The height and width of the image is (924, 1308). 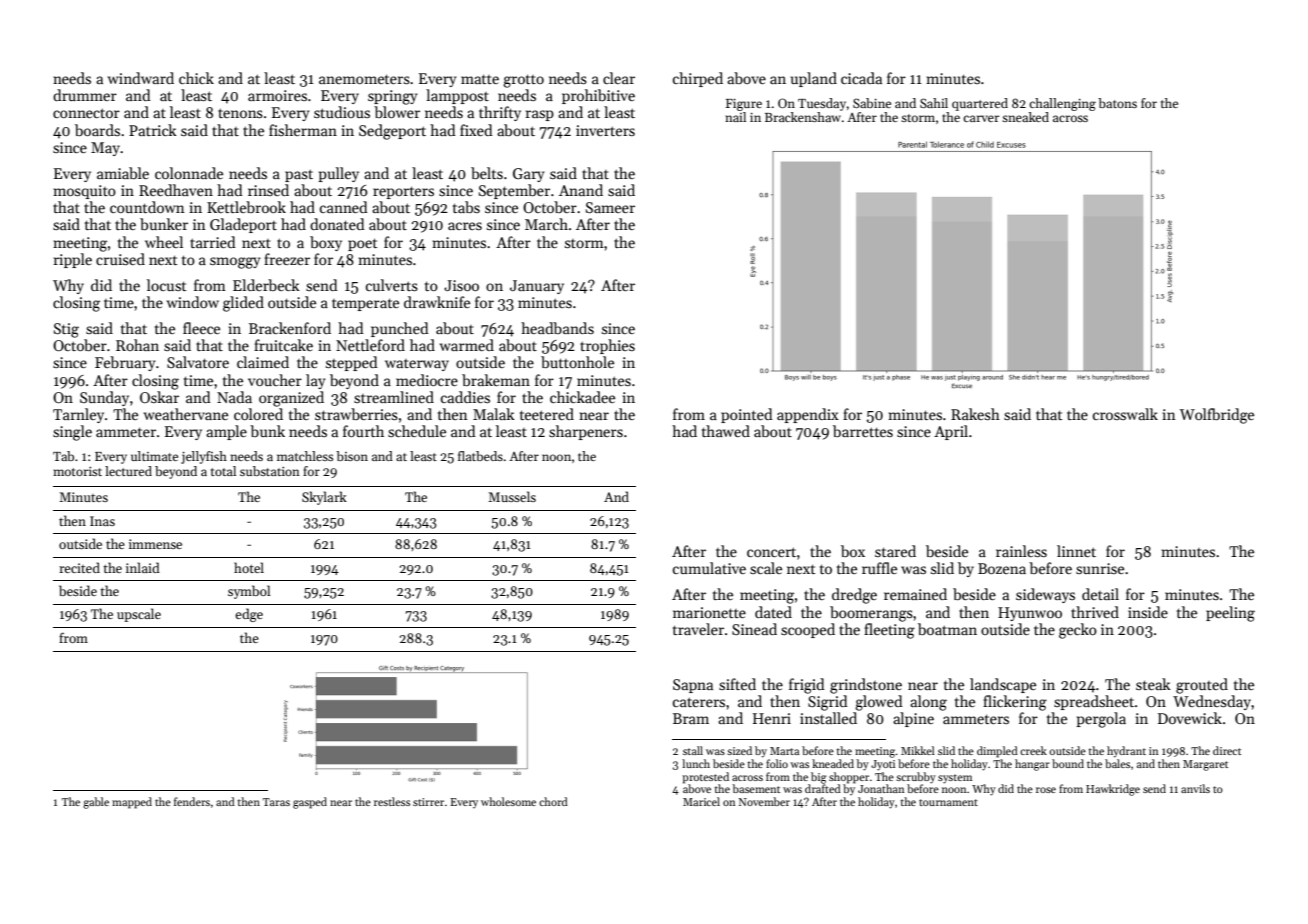 I want to click on Elderbeck, so click(x=266, y=285).
